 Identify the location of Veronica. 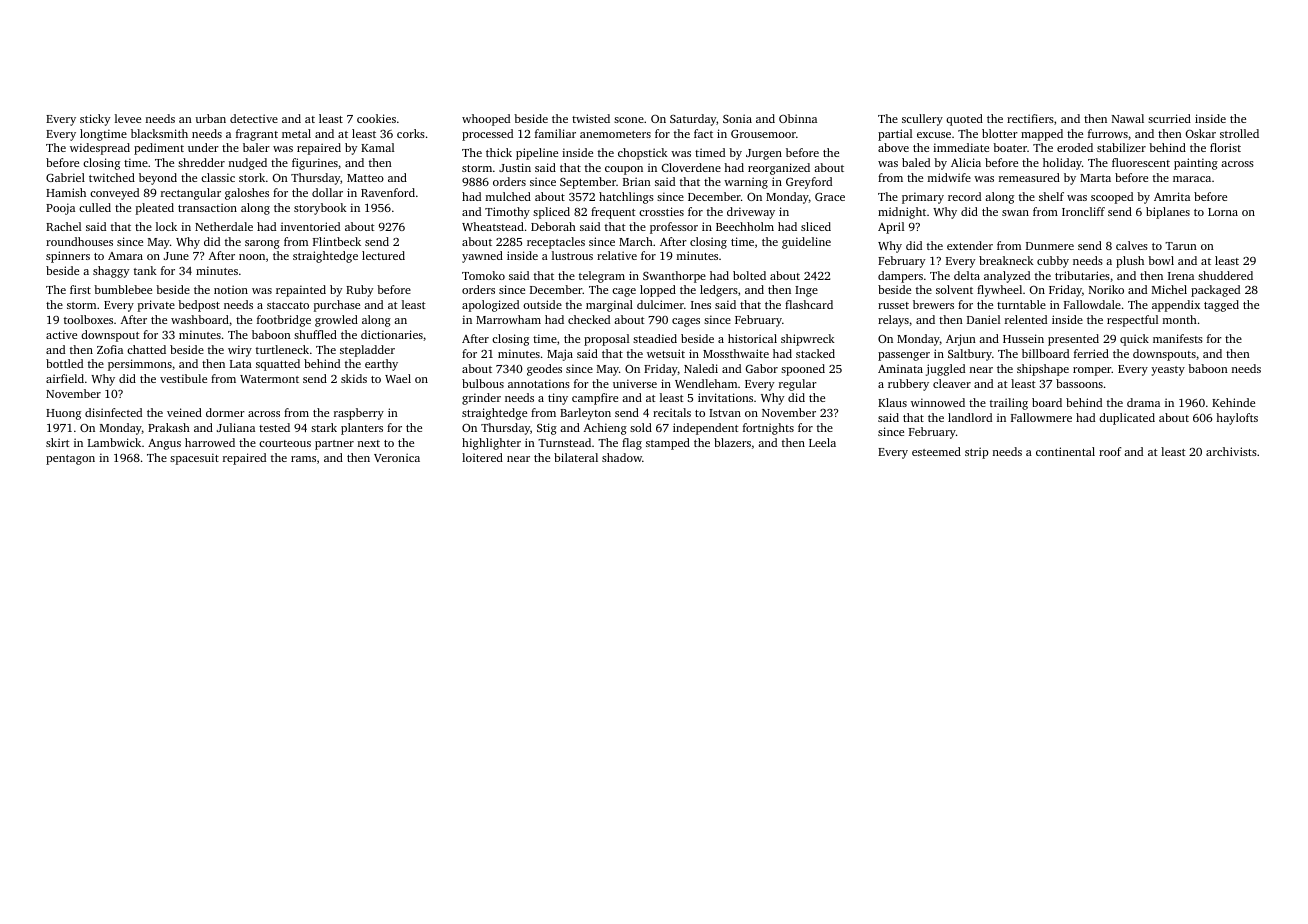
(397, 457).
